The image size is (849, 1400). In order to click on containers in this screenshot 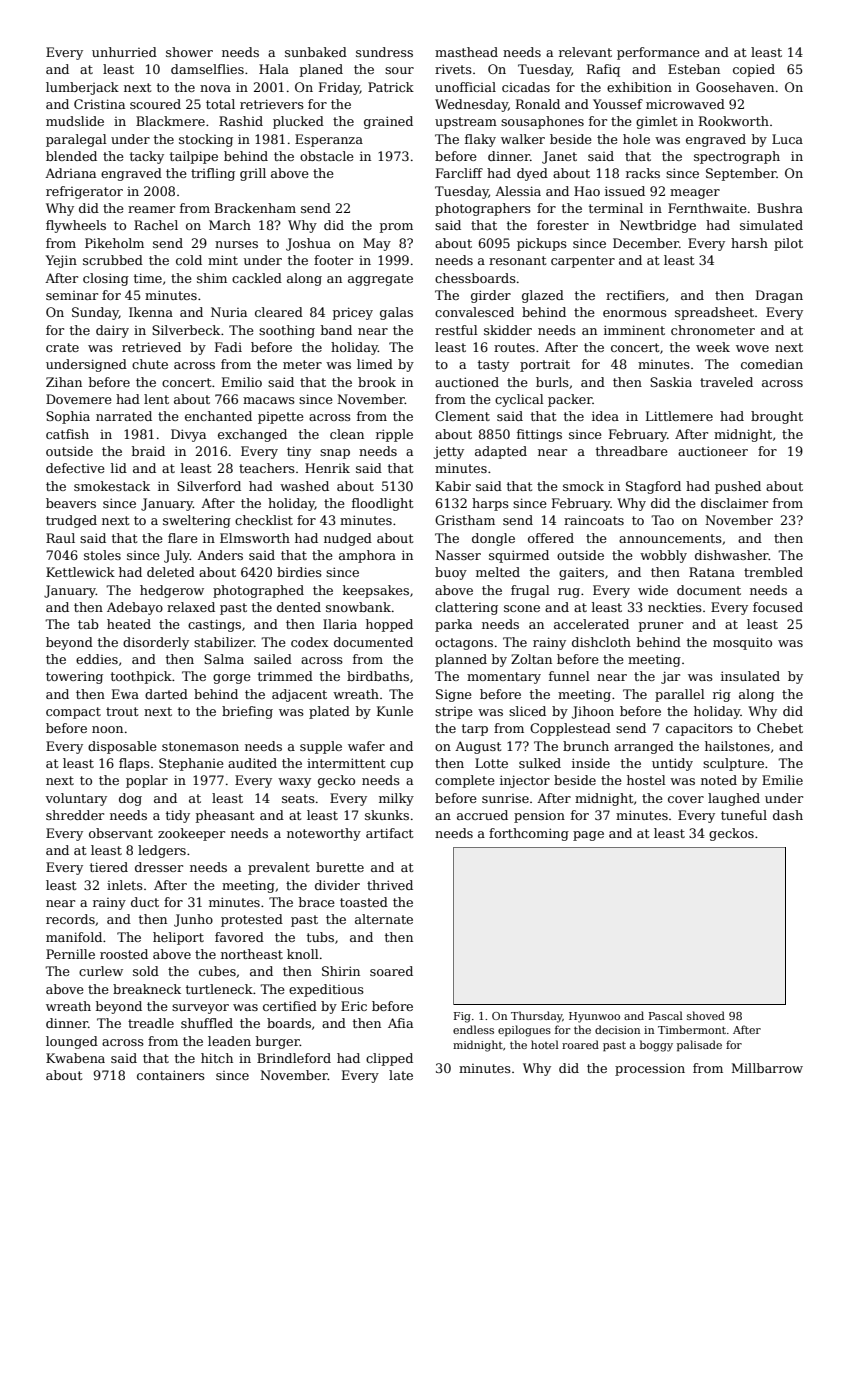, I will do `click(171, 1075)`.
